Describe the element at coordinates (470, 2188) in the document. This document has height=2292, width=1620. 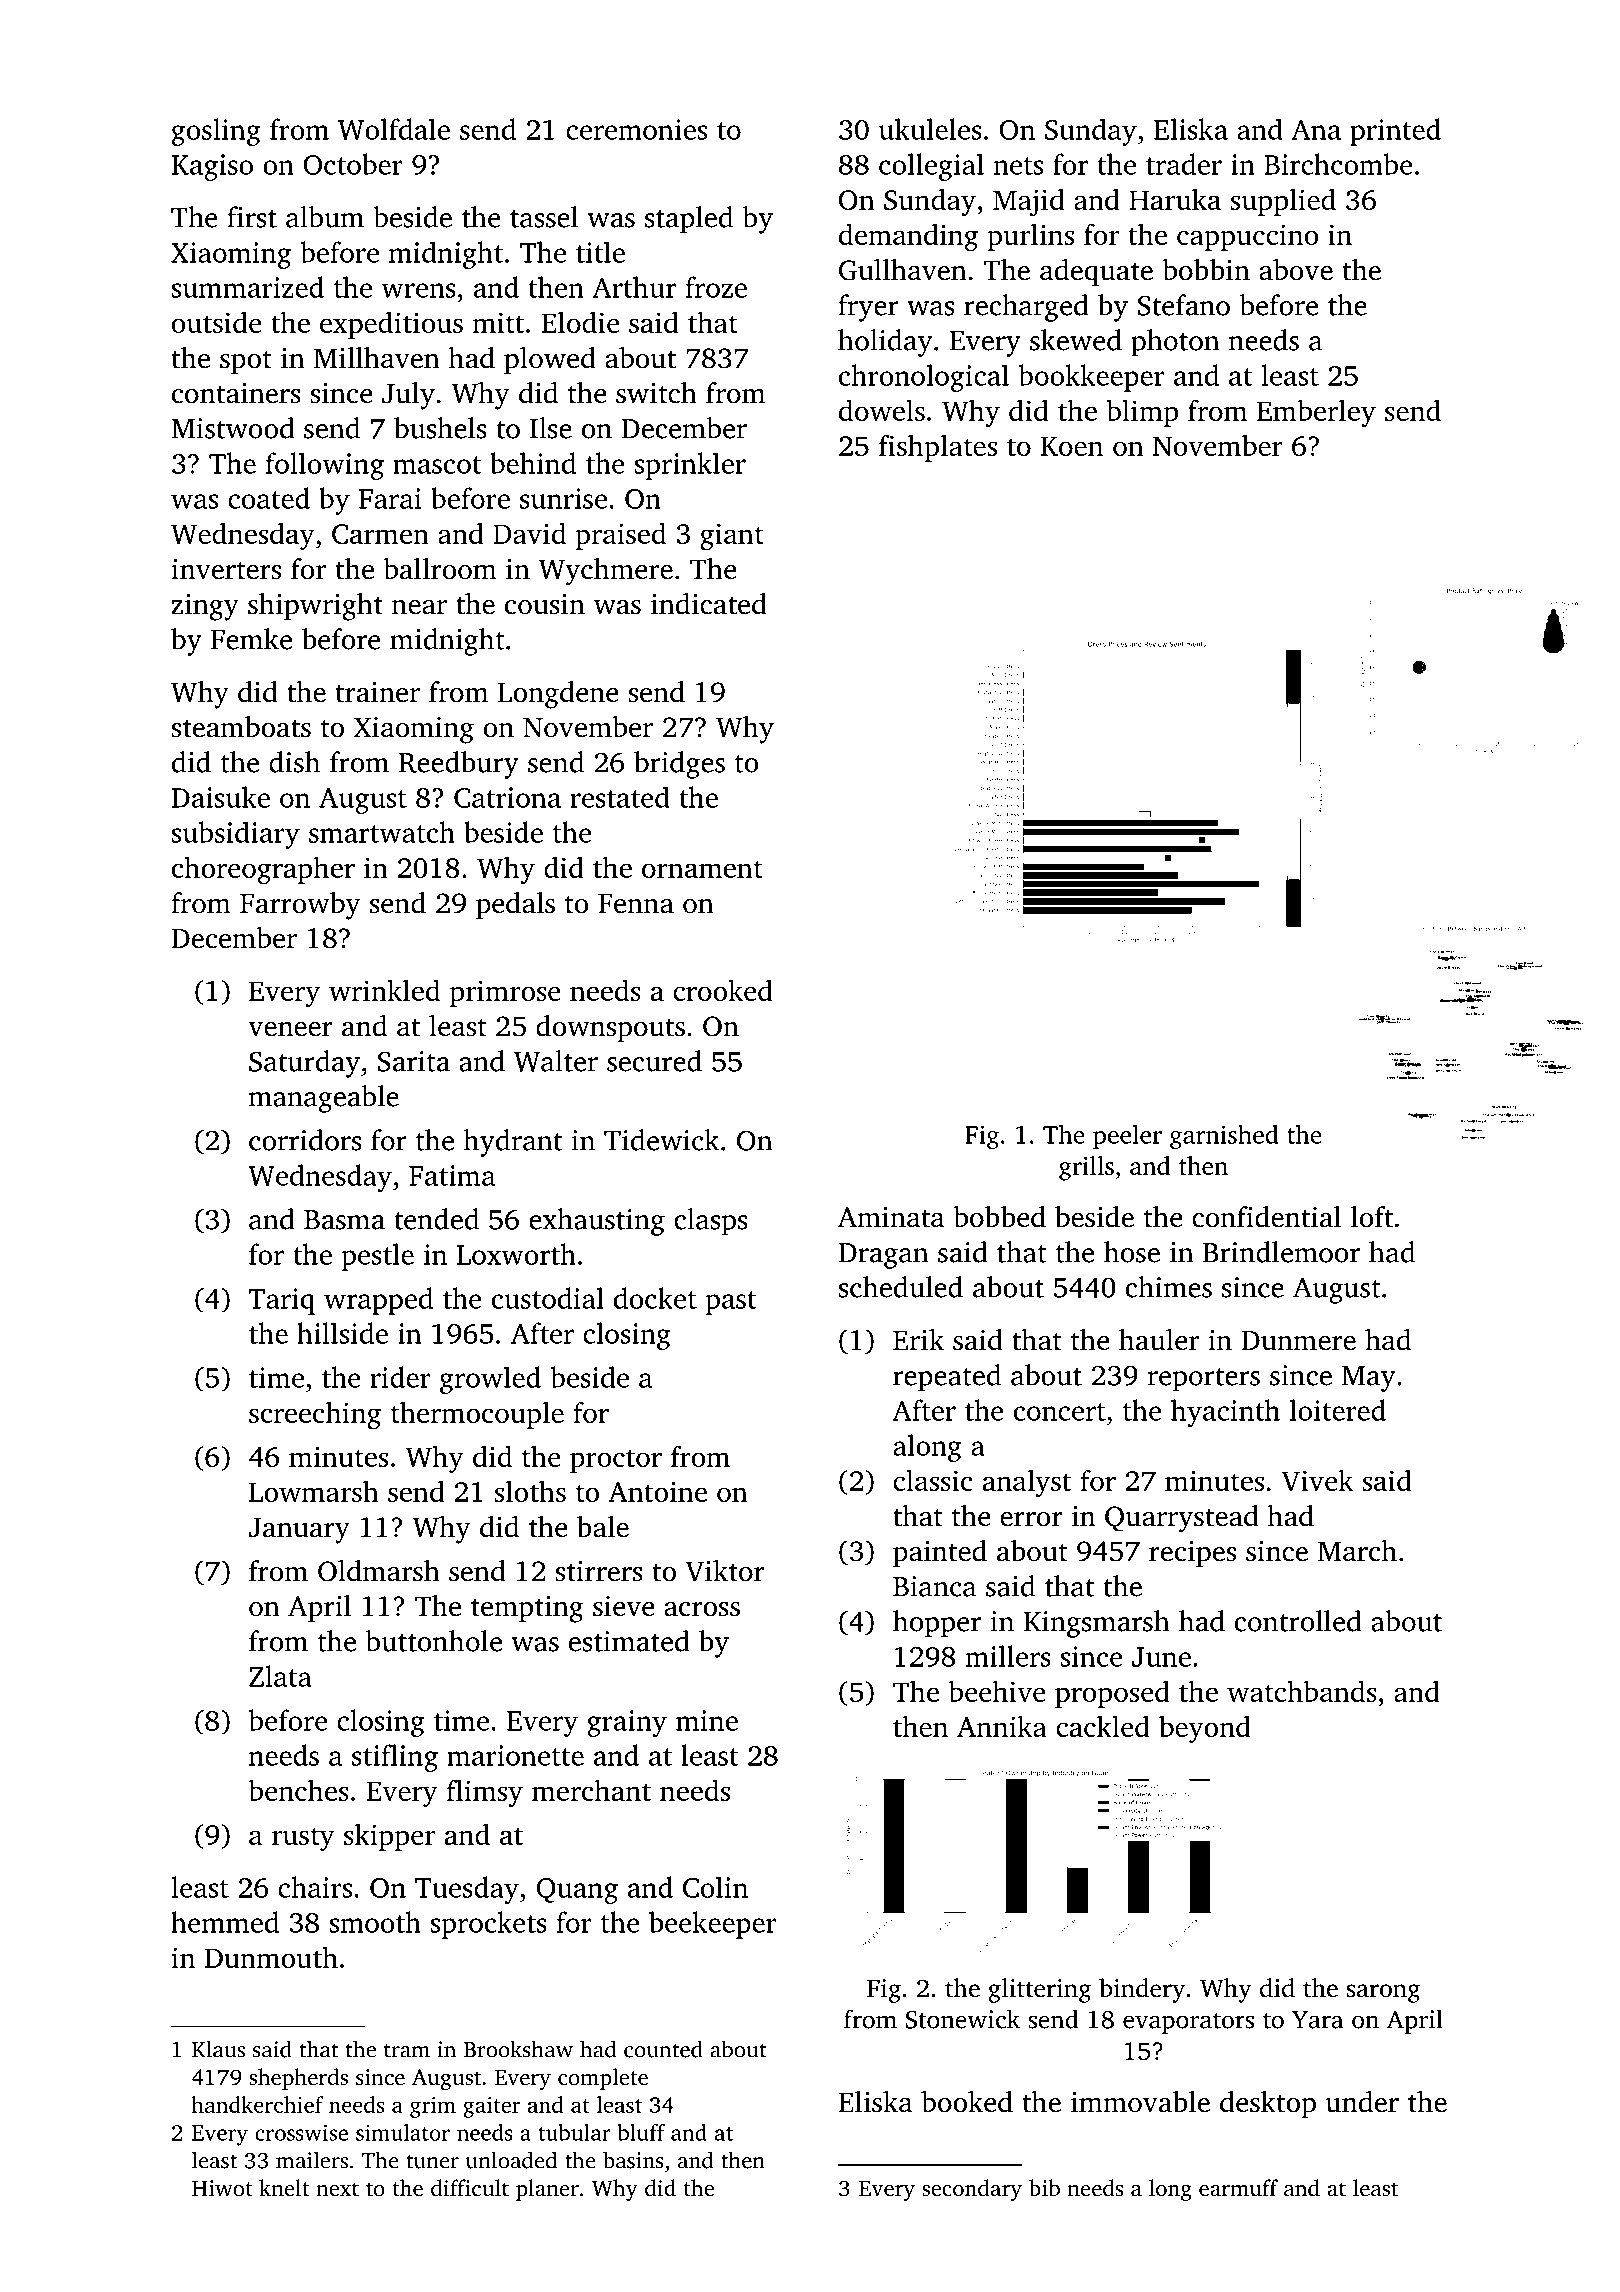
I see `difficult` at that location.
